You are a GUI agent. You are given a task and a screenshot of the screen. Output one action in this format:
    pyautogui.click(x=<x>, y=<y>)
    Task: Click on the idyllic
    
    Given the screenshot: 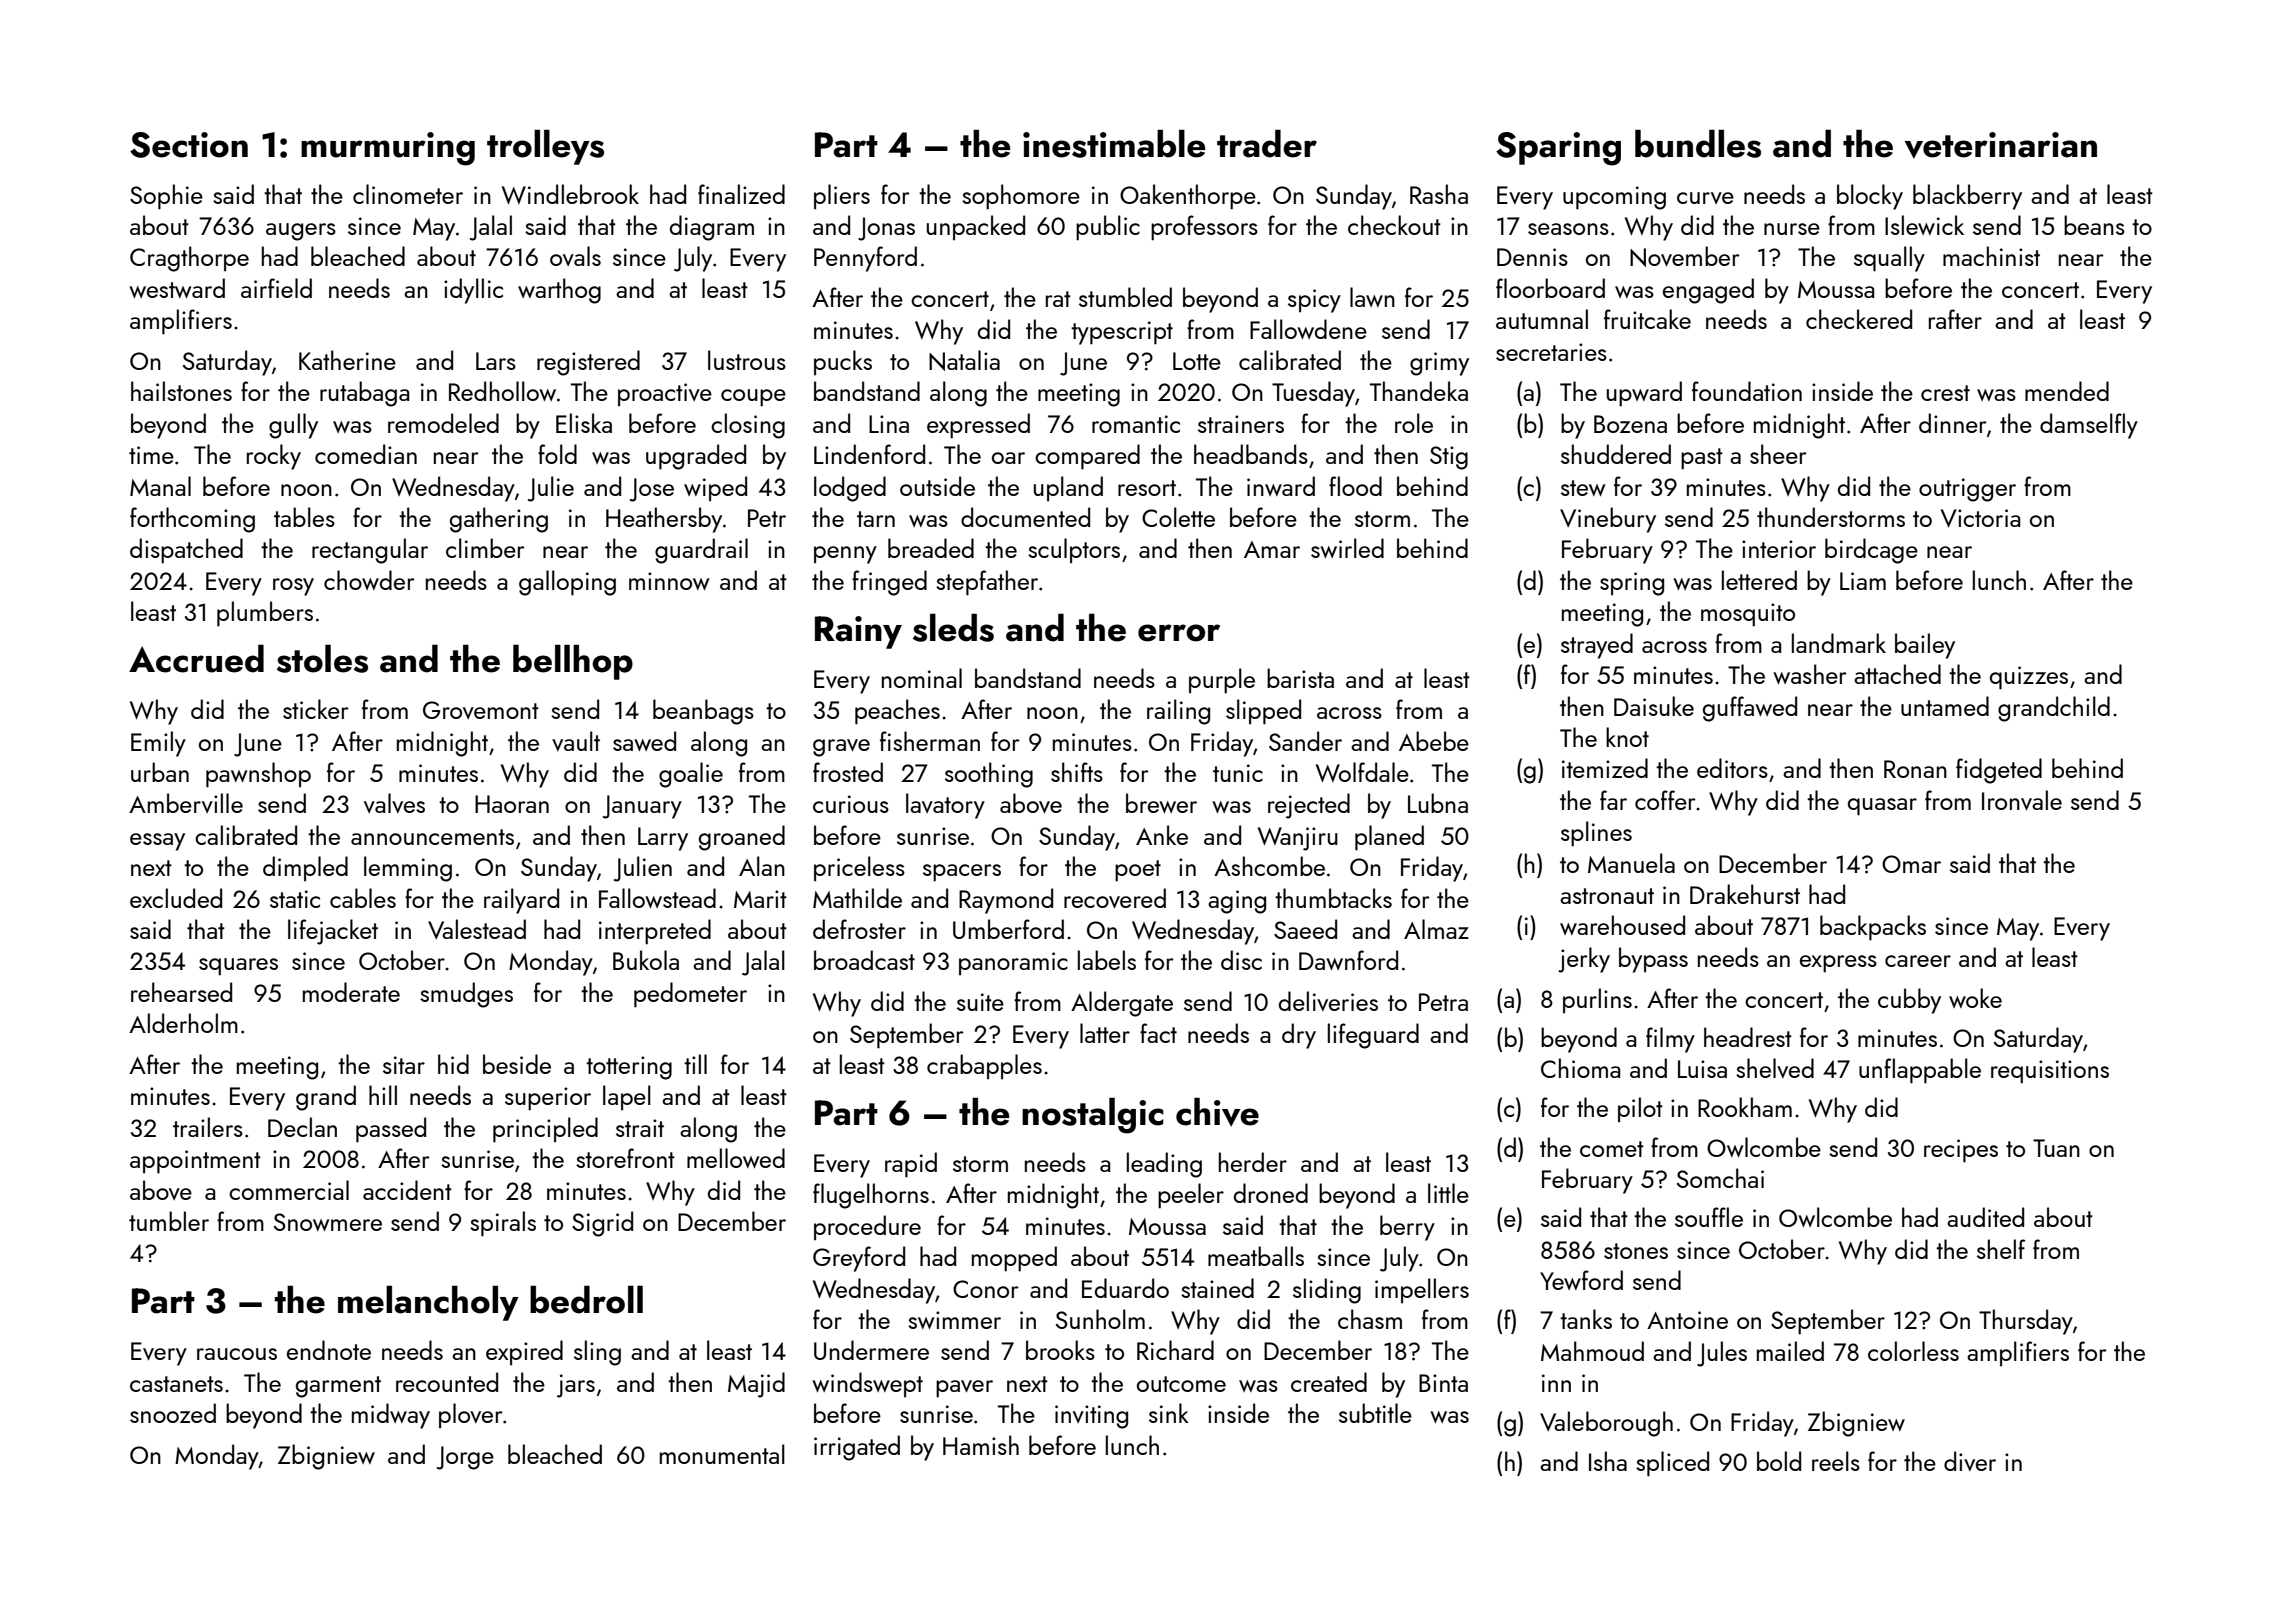 What is the action you would take?
    pyautogui.click(x=473, y=291)
